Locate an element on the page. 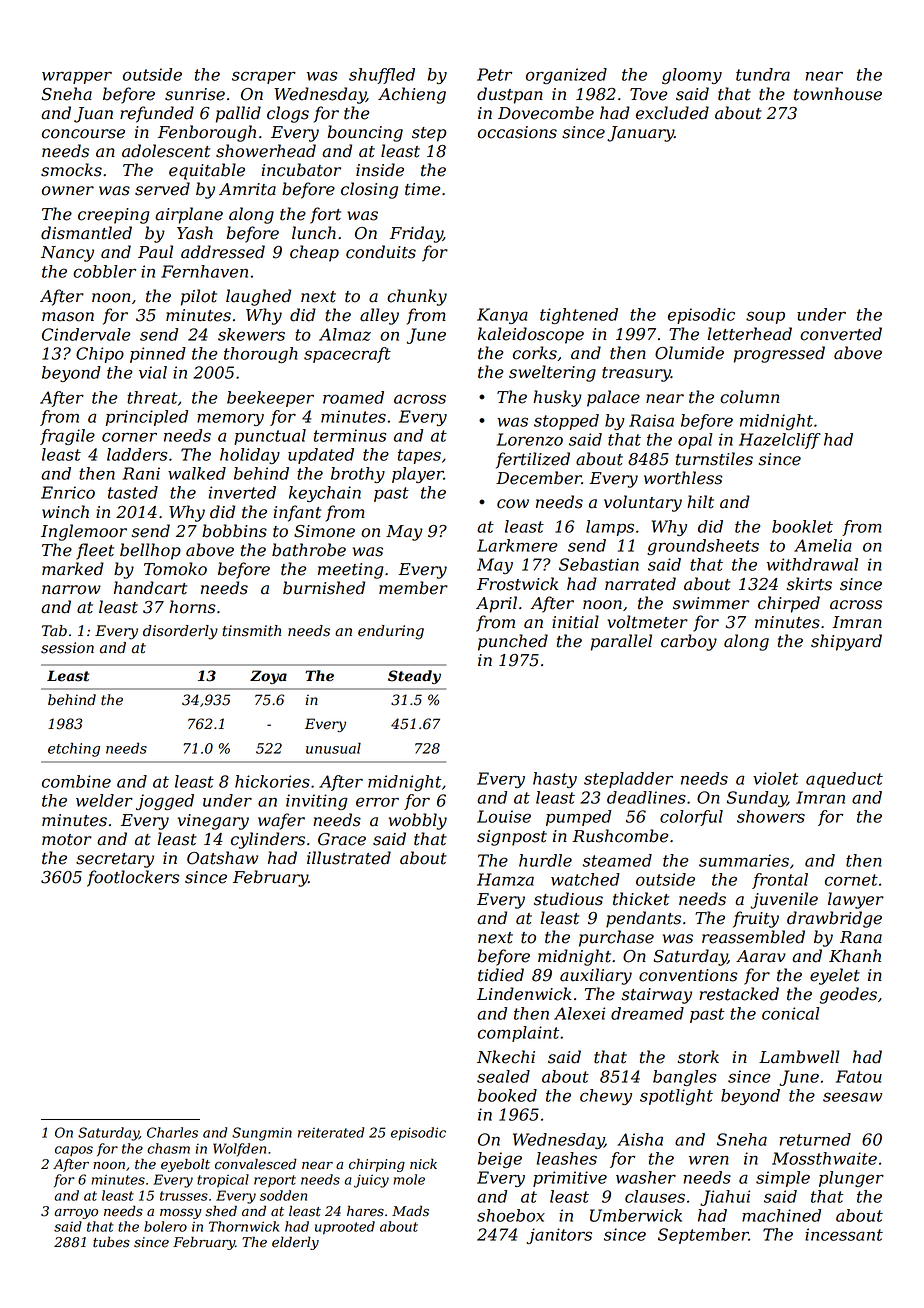 Image resolution: width=924 pixels, height=1308 pixels. Friday is located at coordinates (416, 234).
